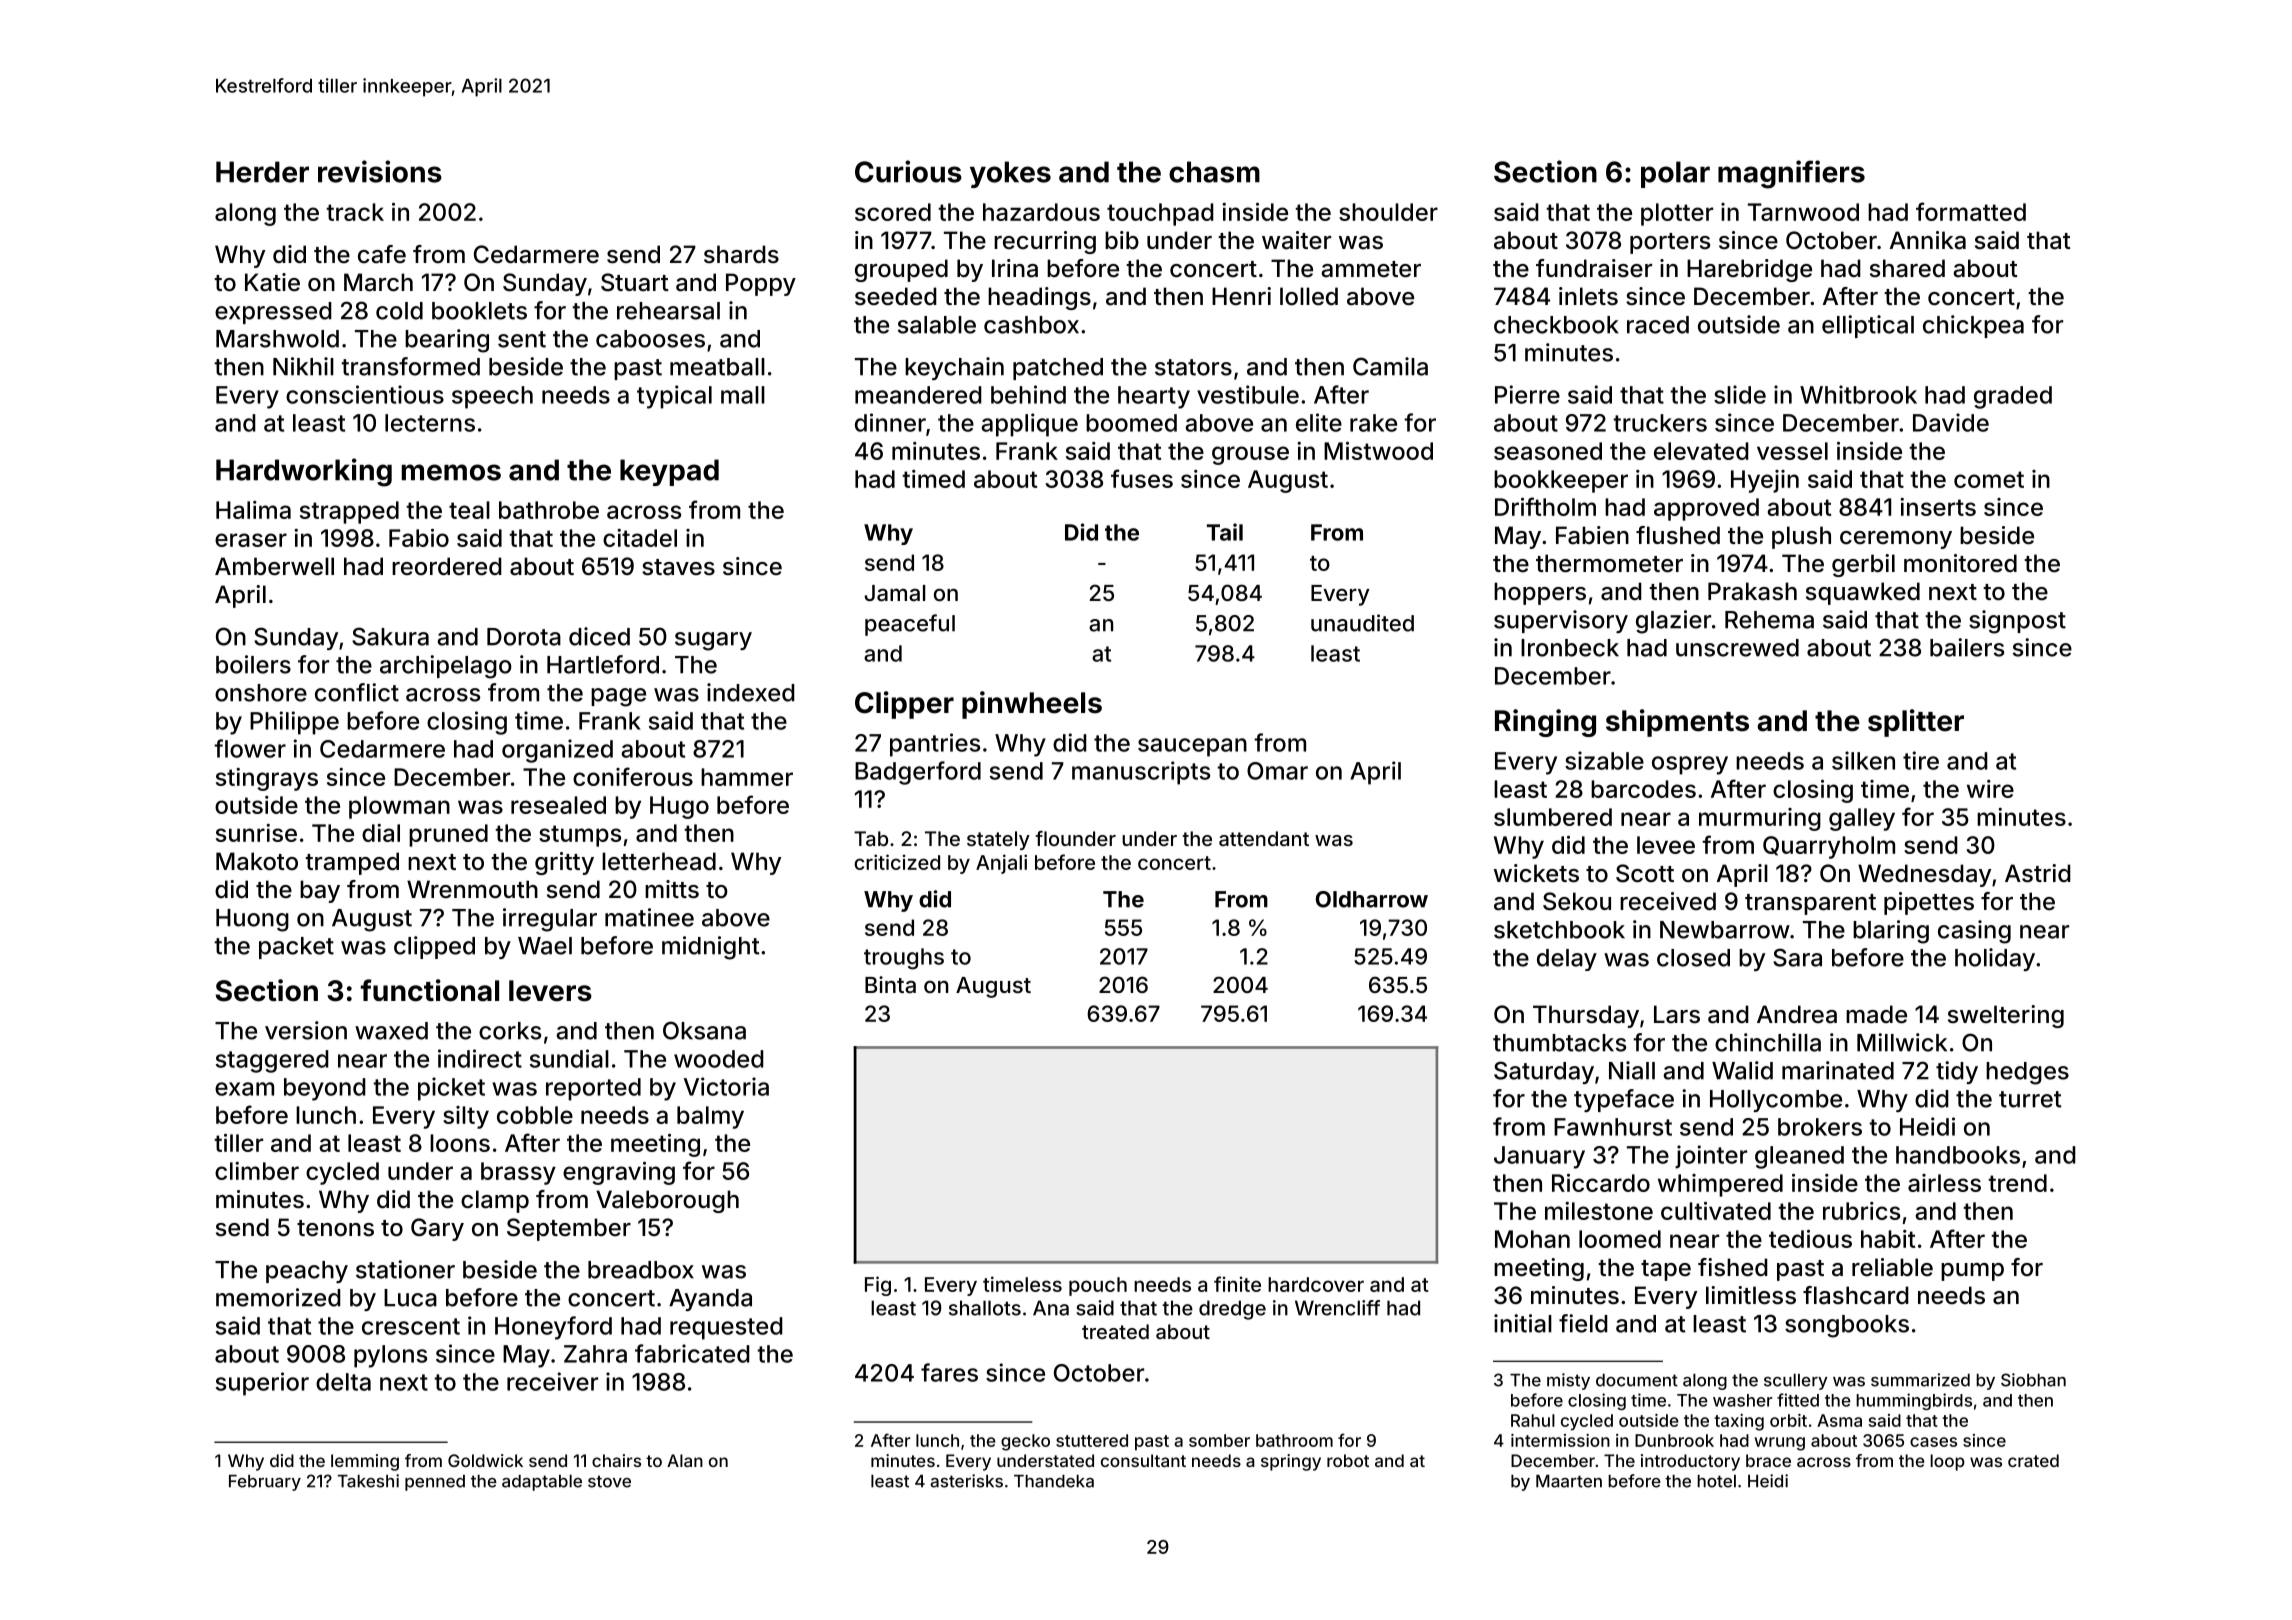 The width and height of the page is (2292, 1620). I want to click on reliable, so click(1892, 1267).
